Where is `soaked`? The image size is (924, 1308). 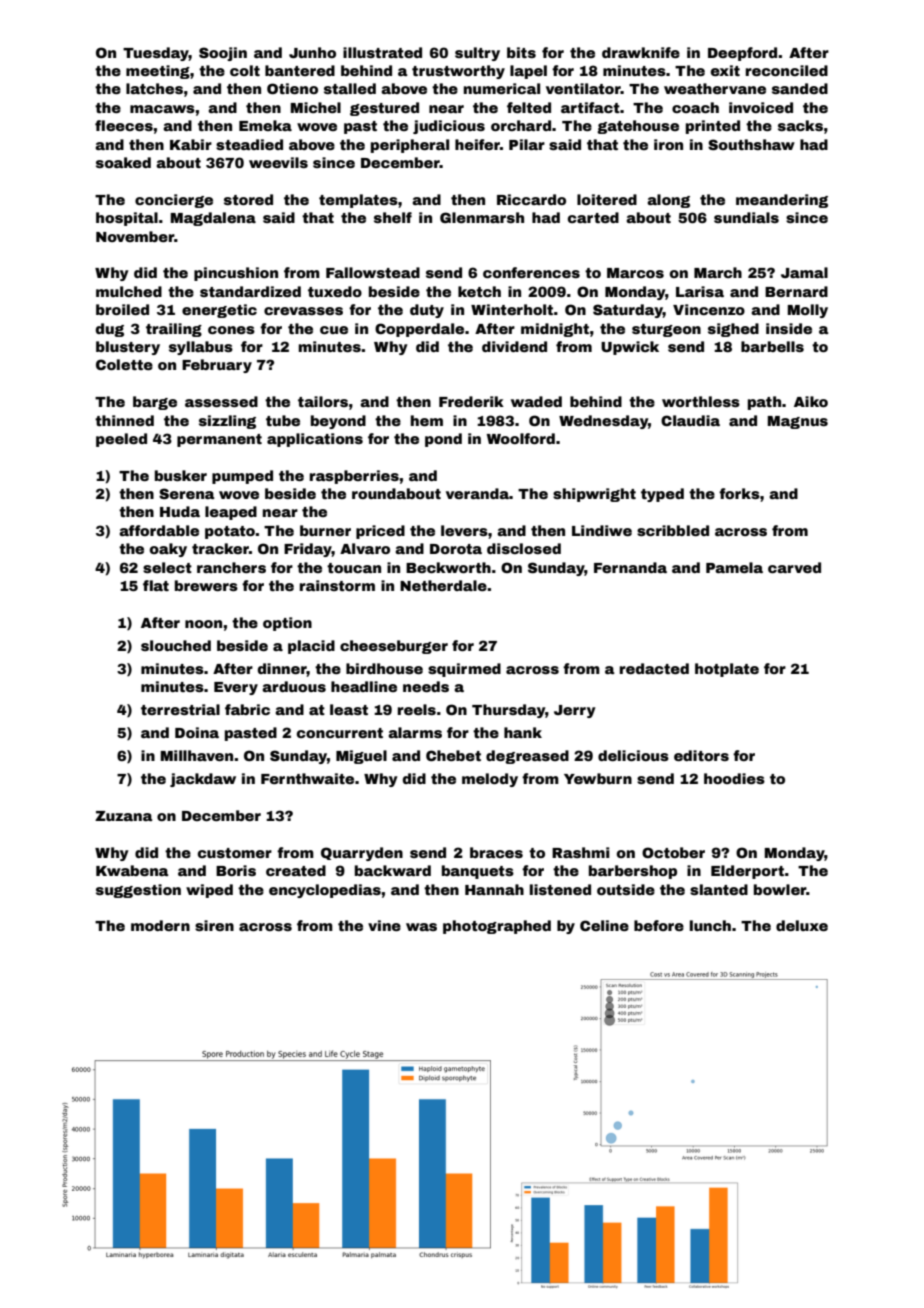 soaked is located at coordinates (123, 162).
